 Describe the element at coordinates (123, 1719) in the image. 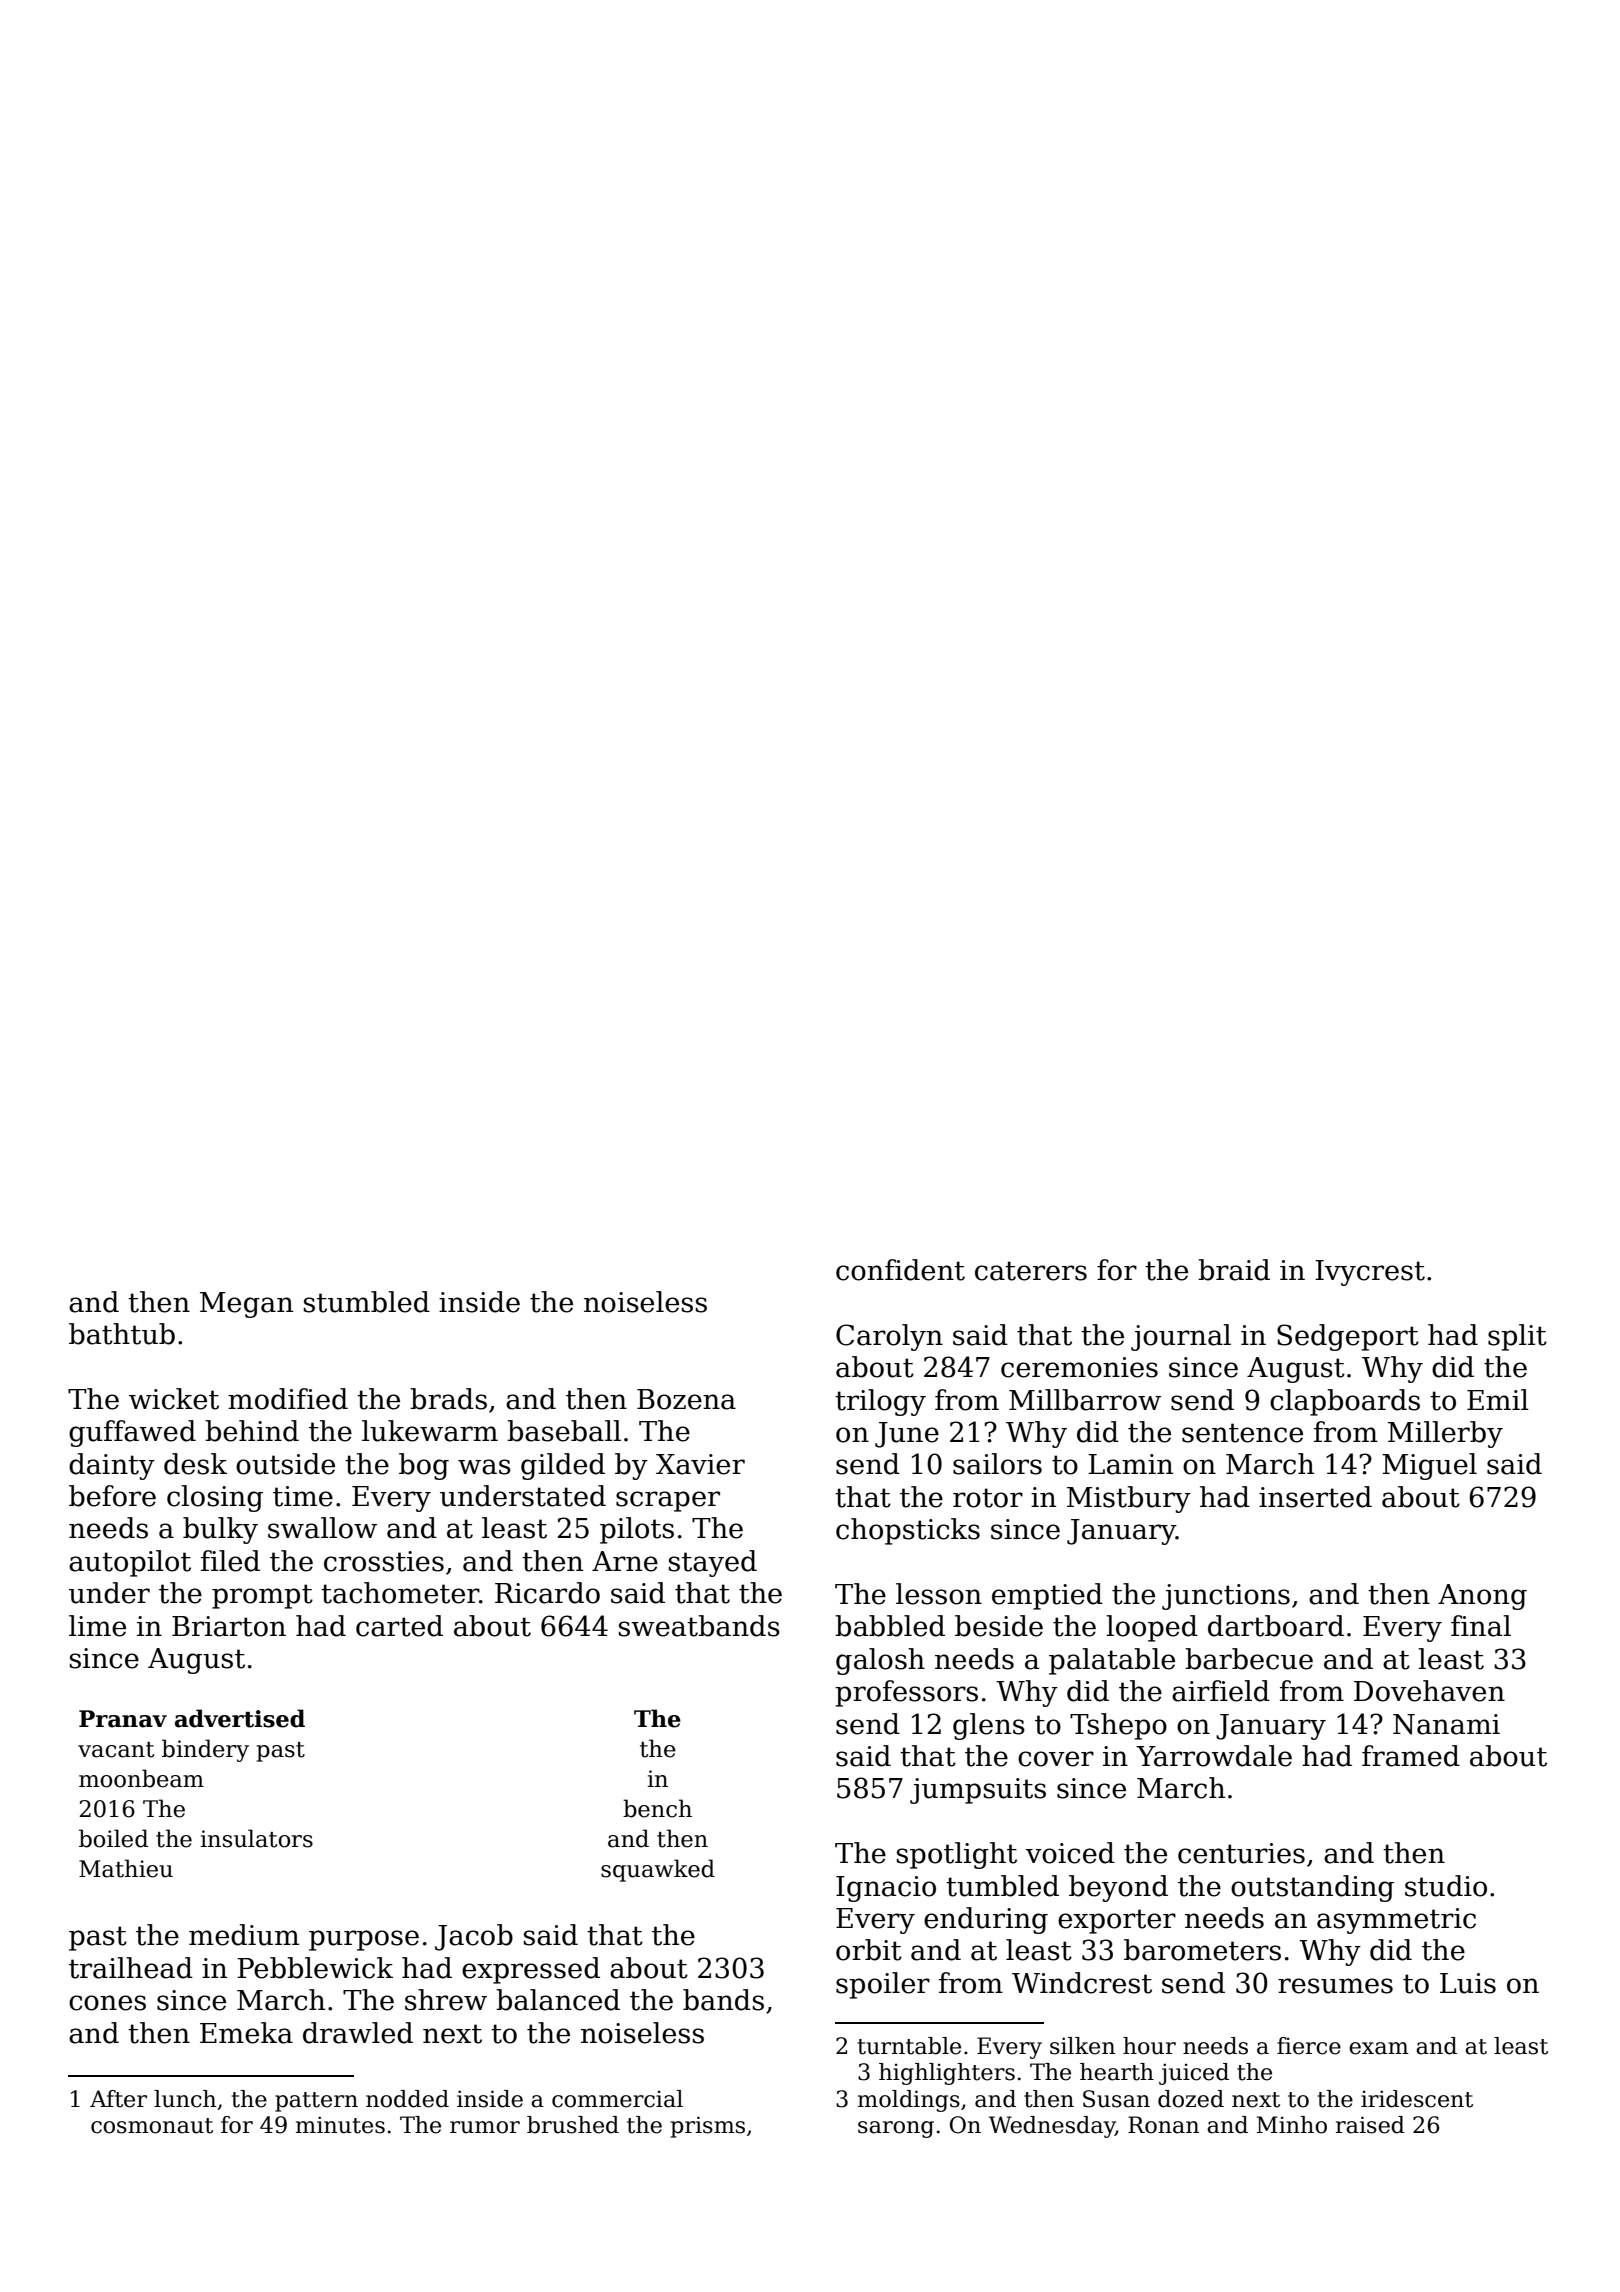

I see `Pranav` at that location.
